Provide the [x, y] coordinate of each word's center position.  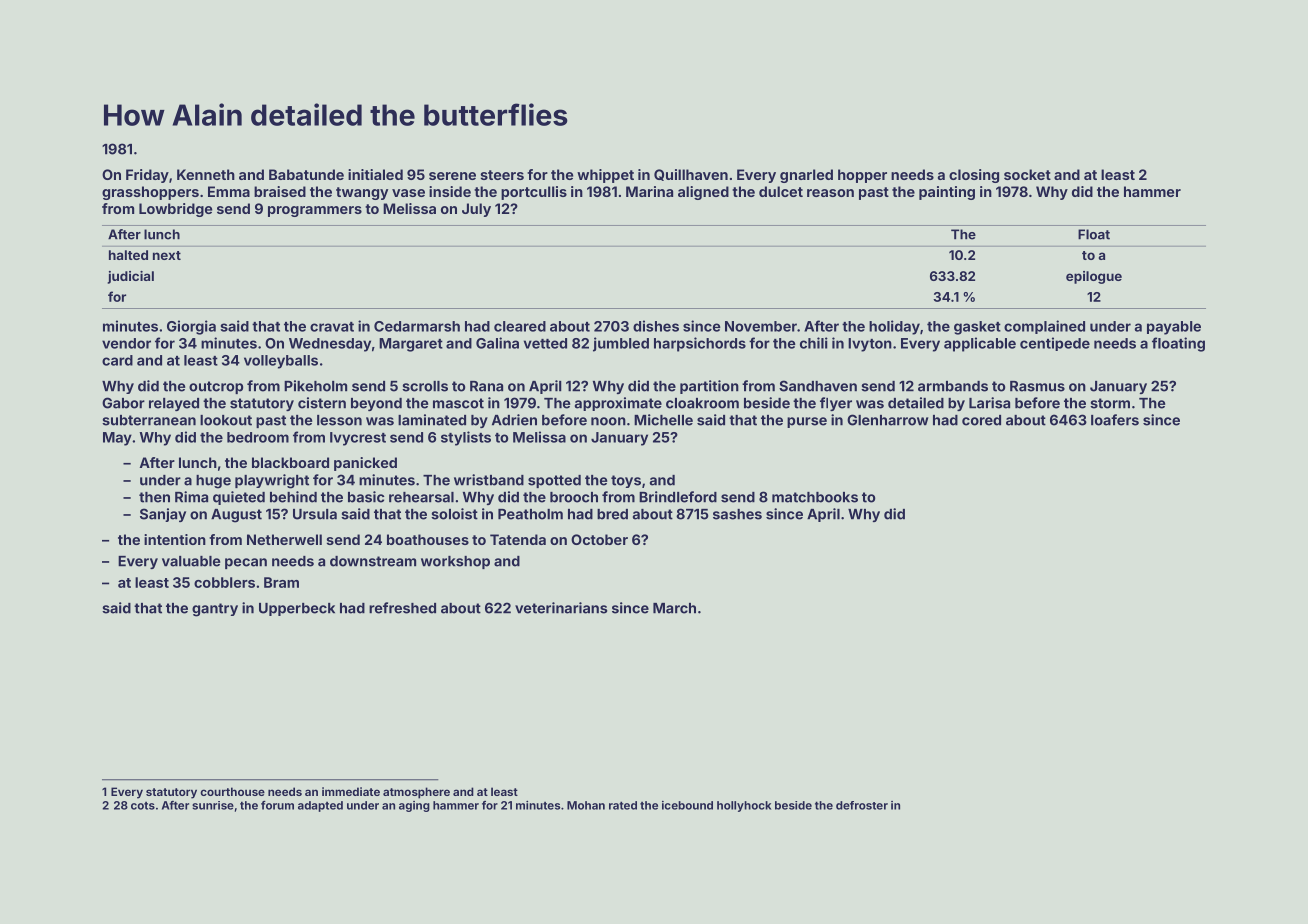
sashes [737, 514]
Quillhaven [691, 175]
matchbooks [815, 497]
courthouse [232, 791]
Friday [147, 176]
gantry [215, 610]
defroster [862, 805]
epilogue [1094, 277]
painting [947, 193]
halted [128, 255]
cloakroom [702, 403]
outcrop [216, 387]
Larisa [989, 403]
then [154, 497]
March [674, 608]
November [761, 326]
